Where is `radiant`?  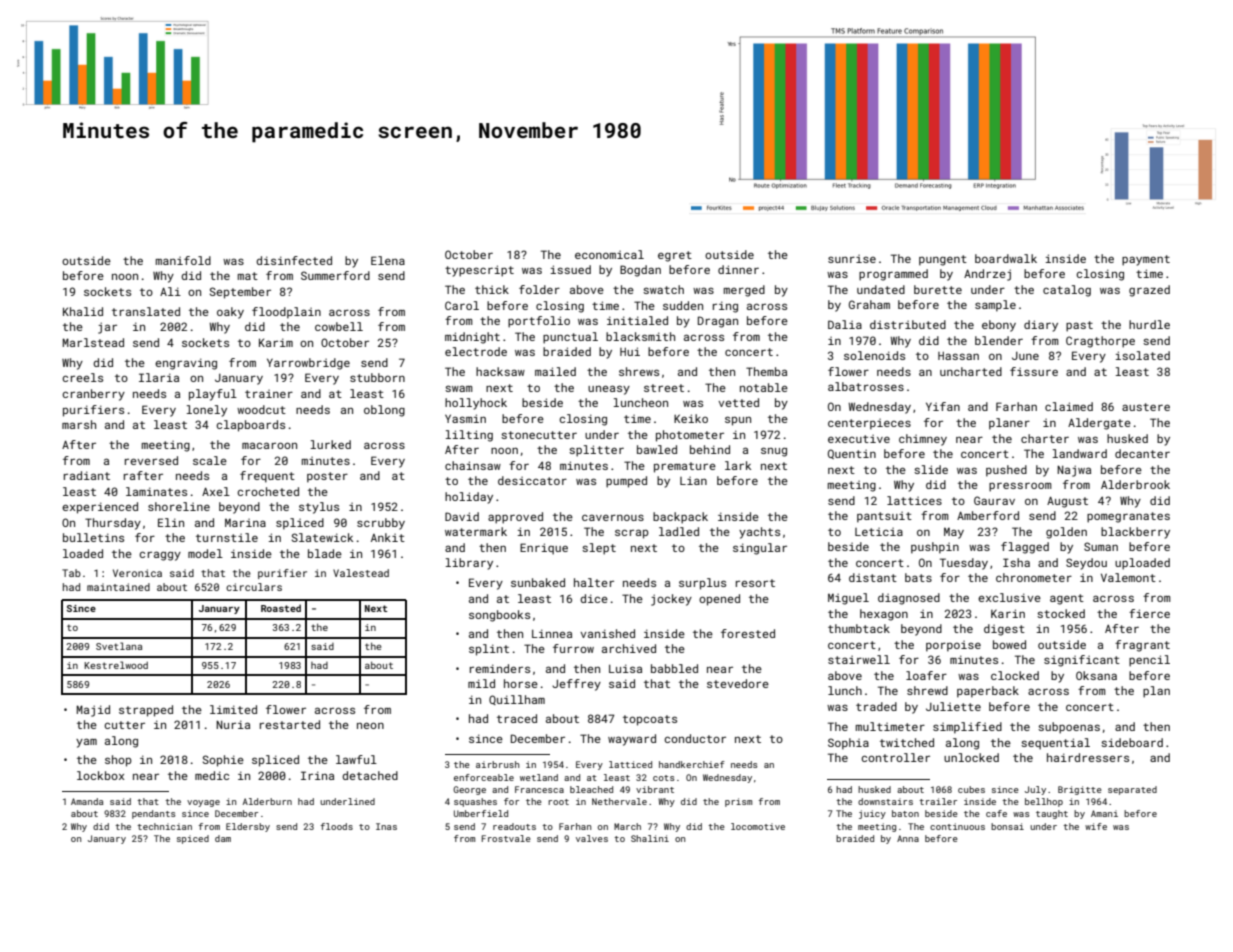
radiant is located at coordinates (87, 475).
